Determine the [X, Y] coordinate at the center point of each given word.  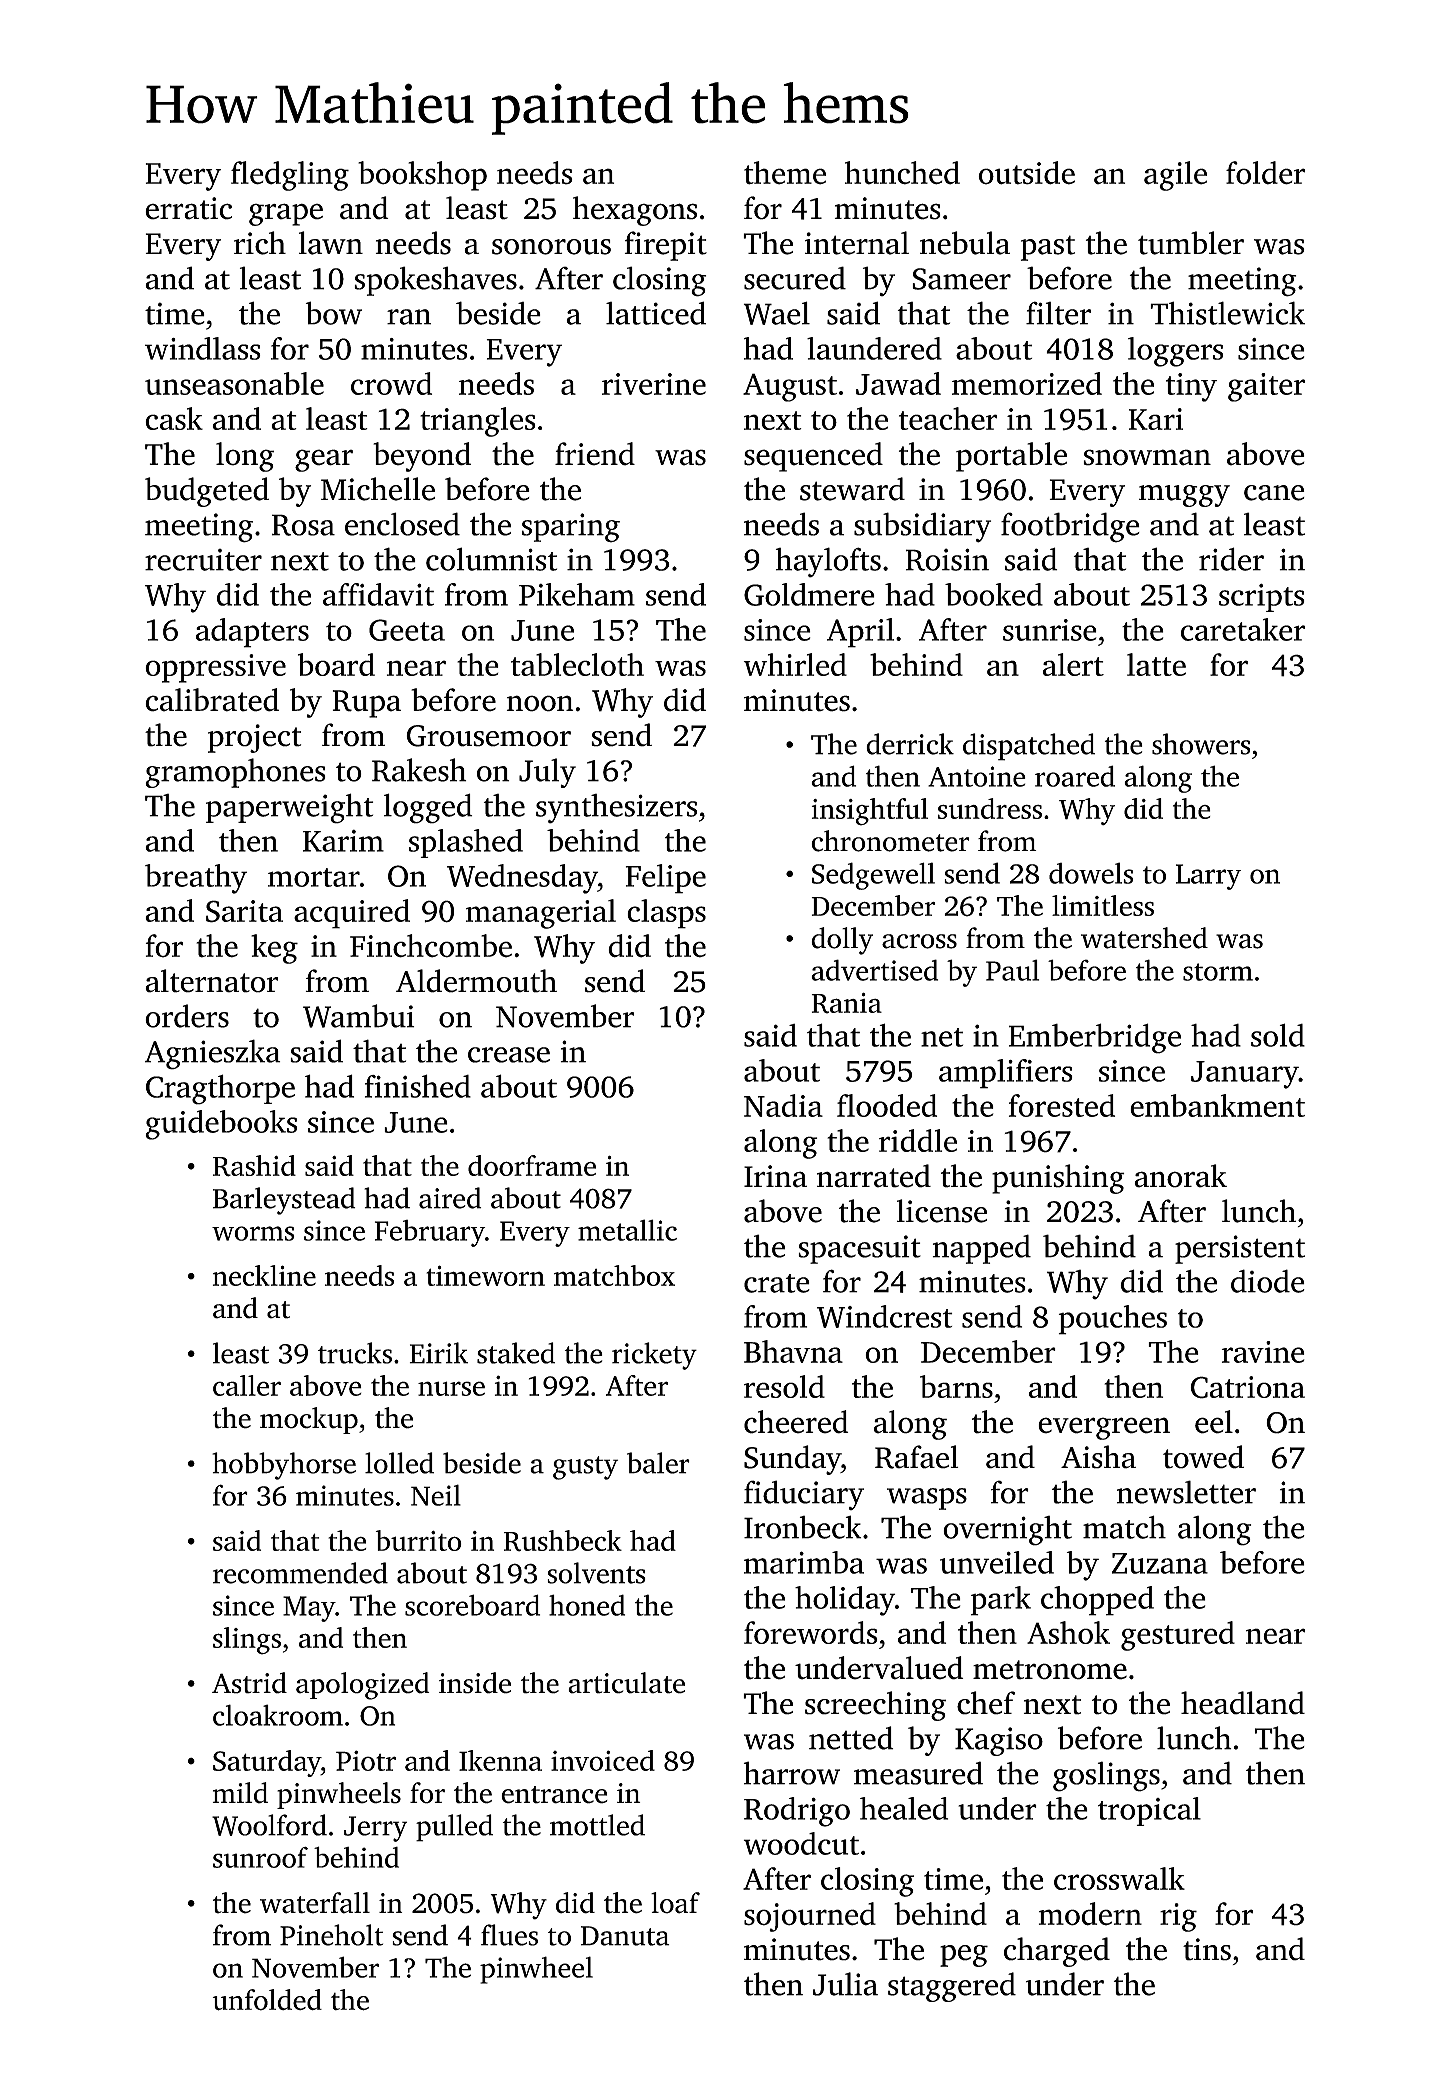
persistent [1240, 1249]
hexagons [635, 211]
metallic [627, 1230]
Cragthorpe [220, 1089]
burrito [418, 1540]
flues [509, 1935]
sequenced [813, 457]
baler [658, 1463]
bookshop [422, 176]
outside [1026, 173]
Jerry [375, 1829]
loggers [1175, 352]
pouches [1112, 1320]
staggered [952, 1987]
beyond [422, 457]
